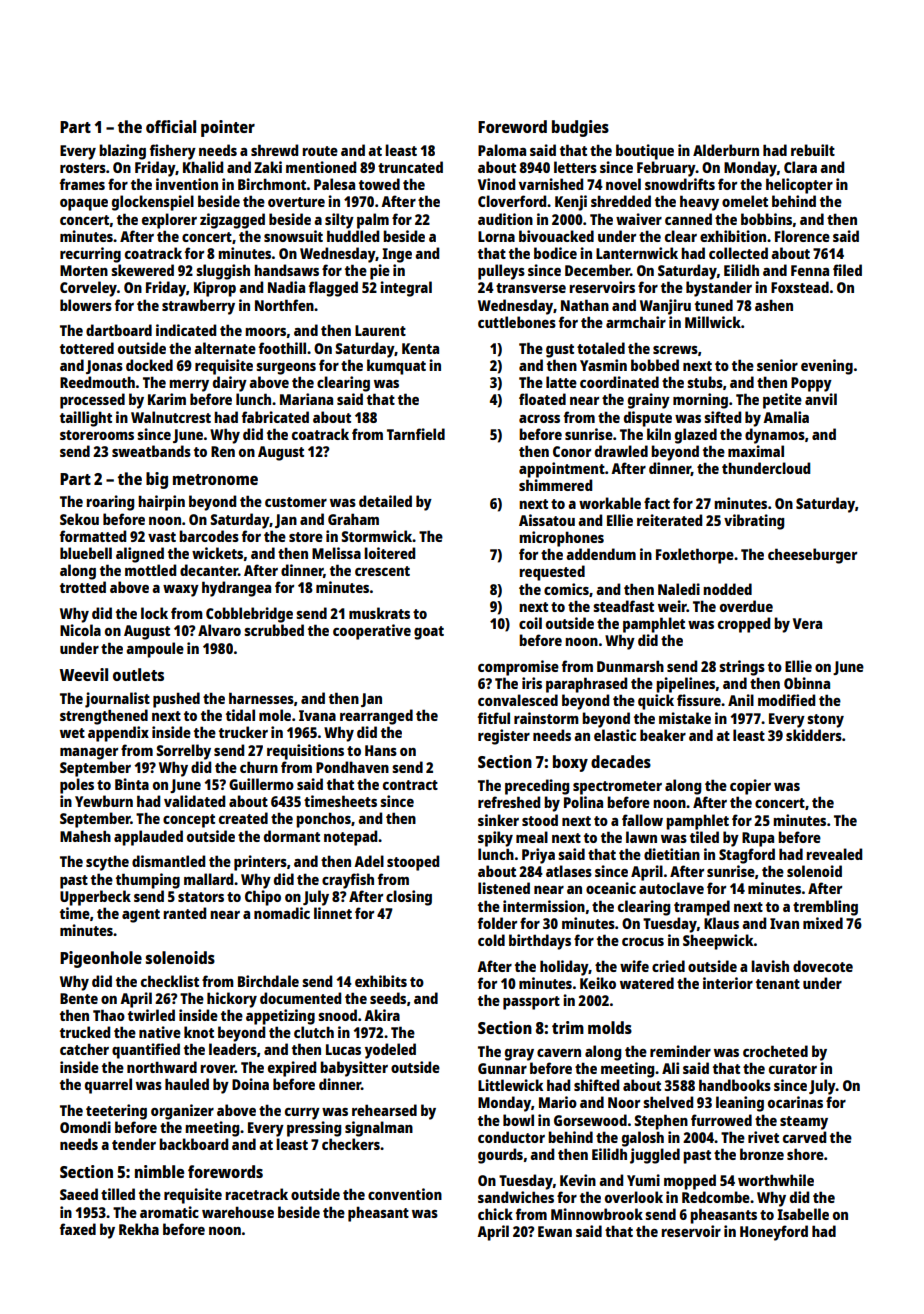  Describe the element at coordinates (171, 126) in the screenshot. I see `official` at that location.
